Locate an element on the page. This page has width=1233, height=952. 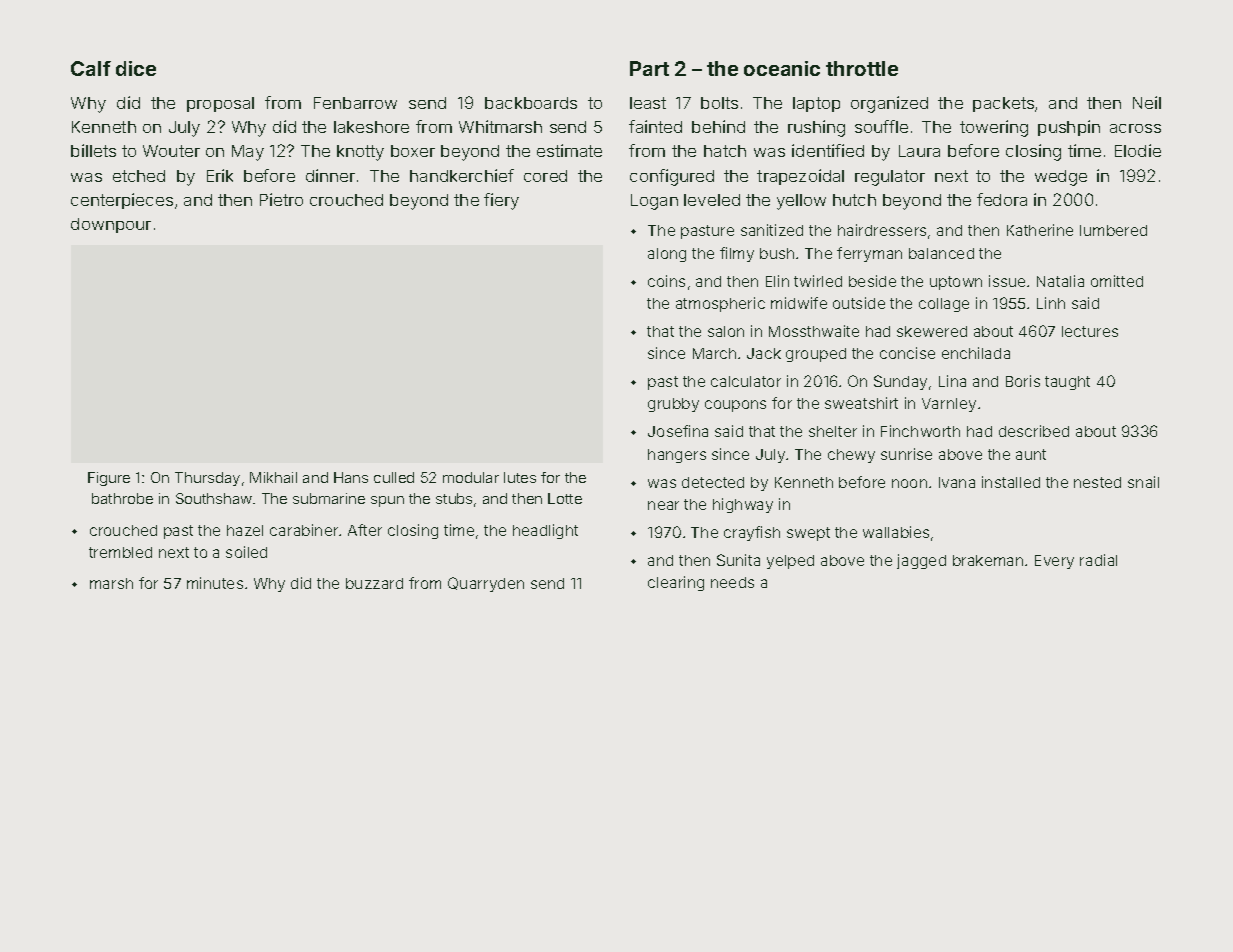
Calf is located at coordinates (91, 68).
